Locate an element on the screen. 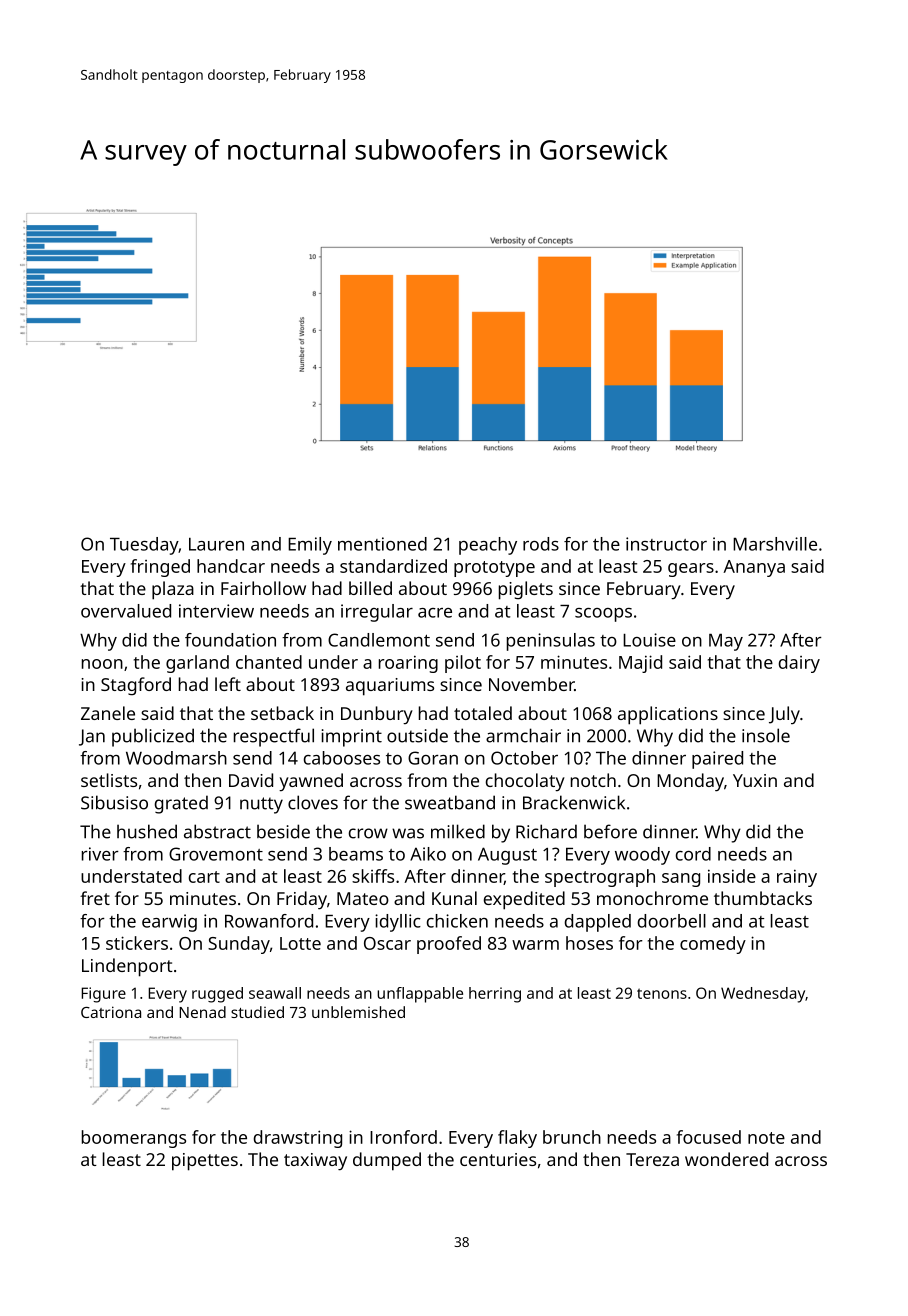 Image resolution: width=908 pixels, height=1316 pixels. pipettes is located at coordinates (205, 1162).
